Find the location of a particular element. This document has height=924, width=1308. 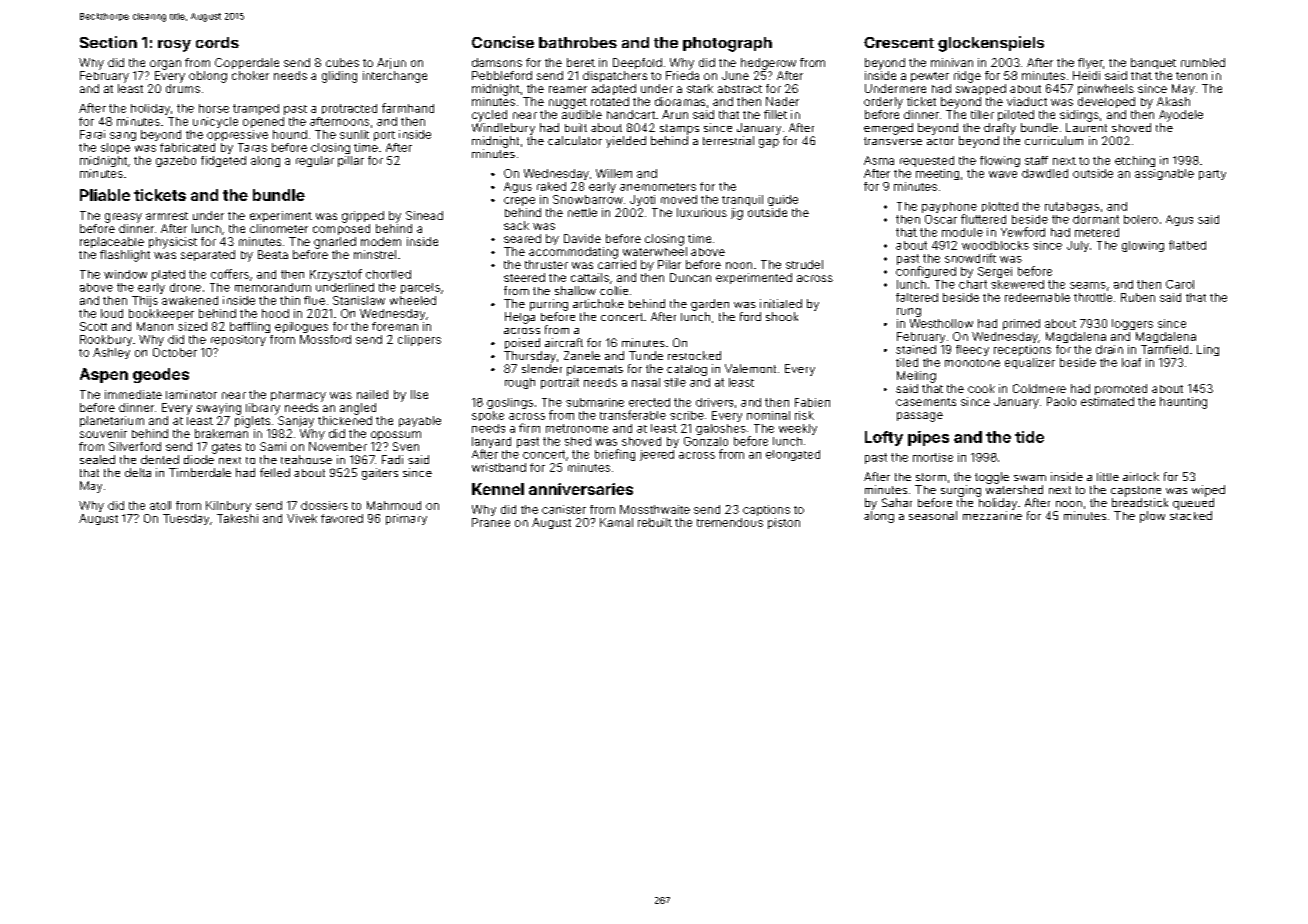

drain is located at coordinates (1109, 349).
